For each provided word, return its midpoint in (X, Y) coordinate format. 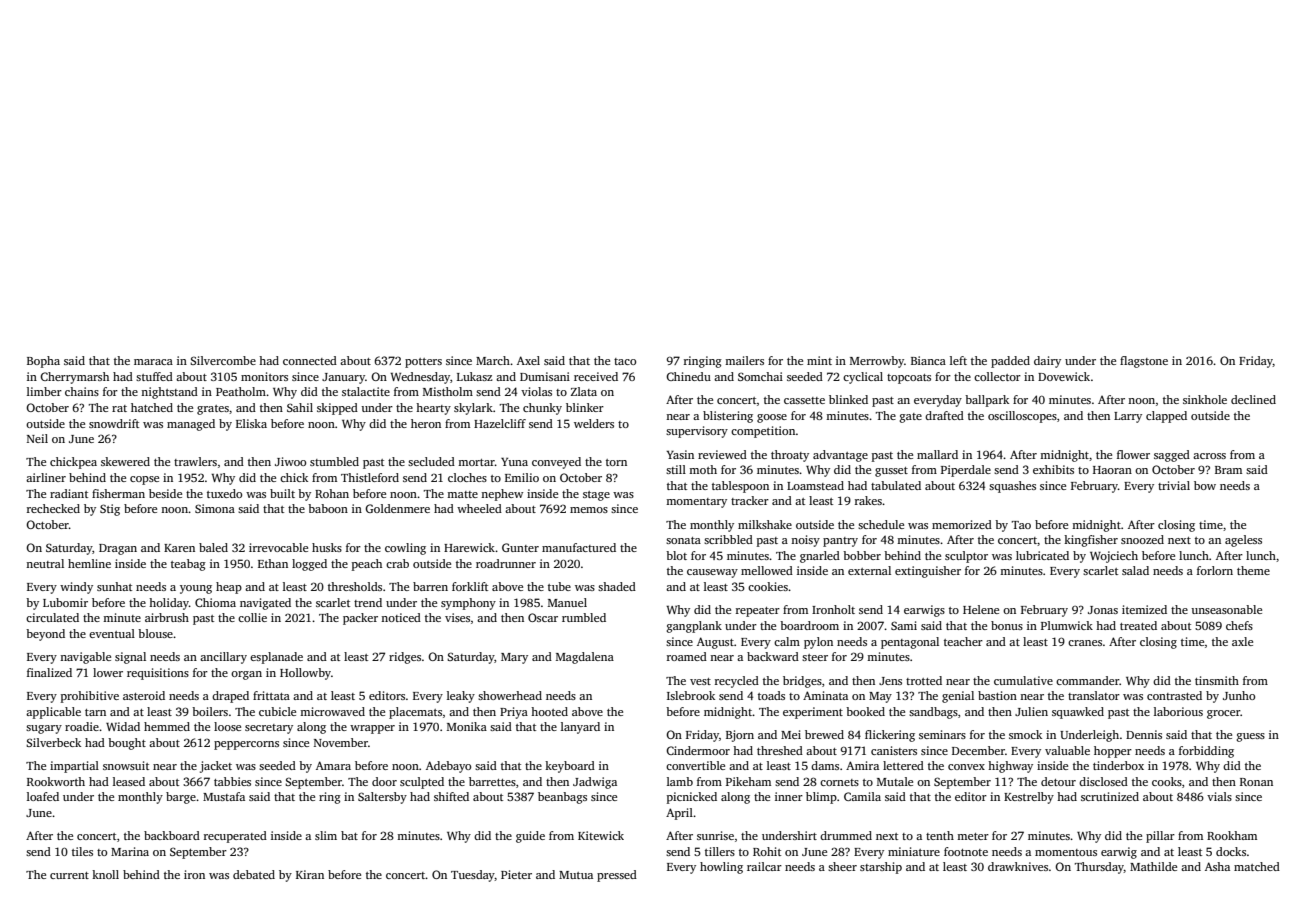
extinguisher (928, 572)
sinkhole (1205, 399)
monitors (264, 376)
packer (360, 619)
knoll (105, 874)
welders (594, 423)
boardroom (809, 625)
